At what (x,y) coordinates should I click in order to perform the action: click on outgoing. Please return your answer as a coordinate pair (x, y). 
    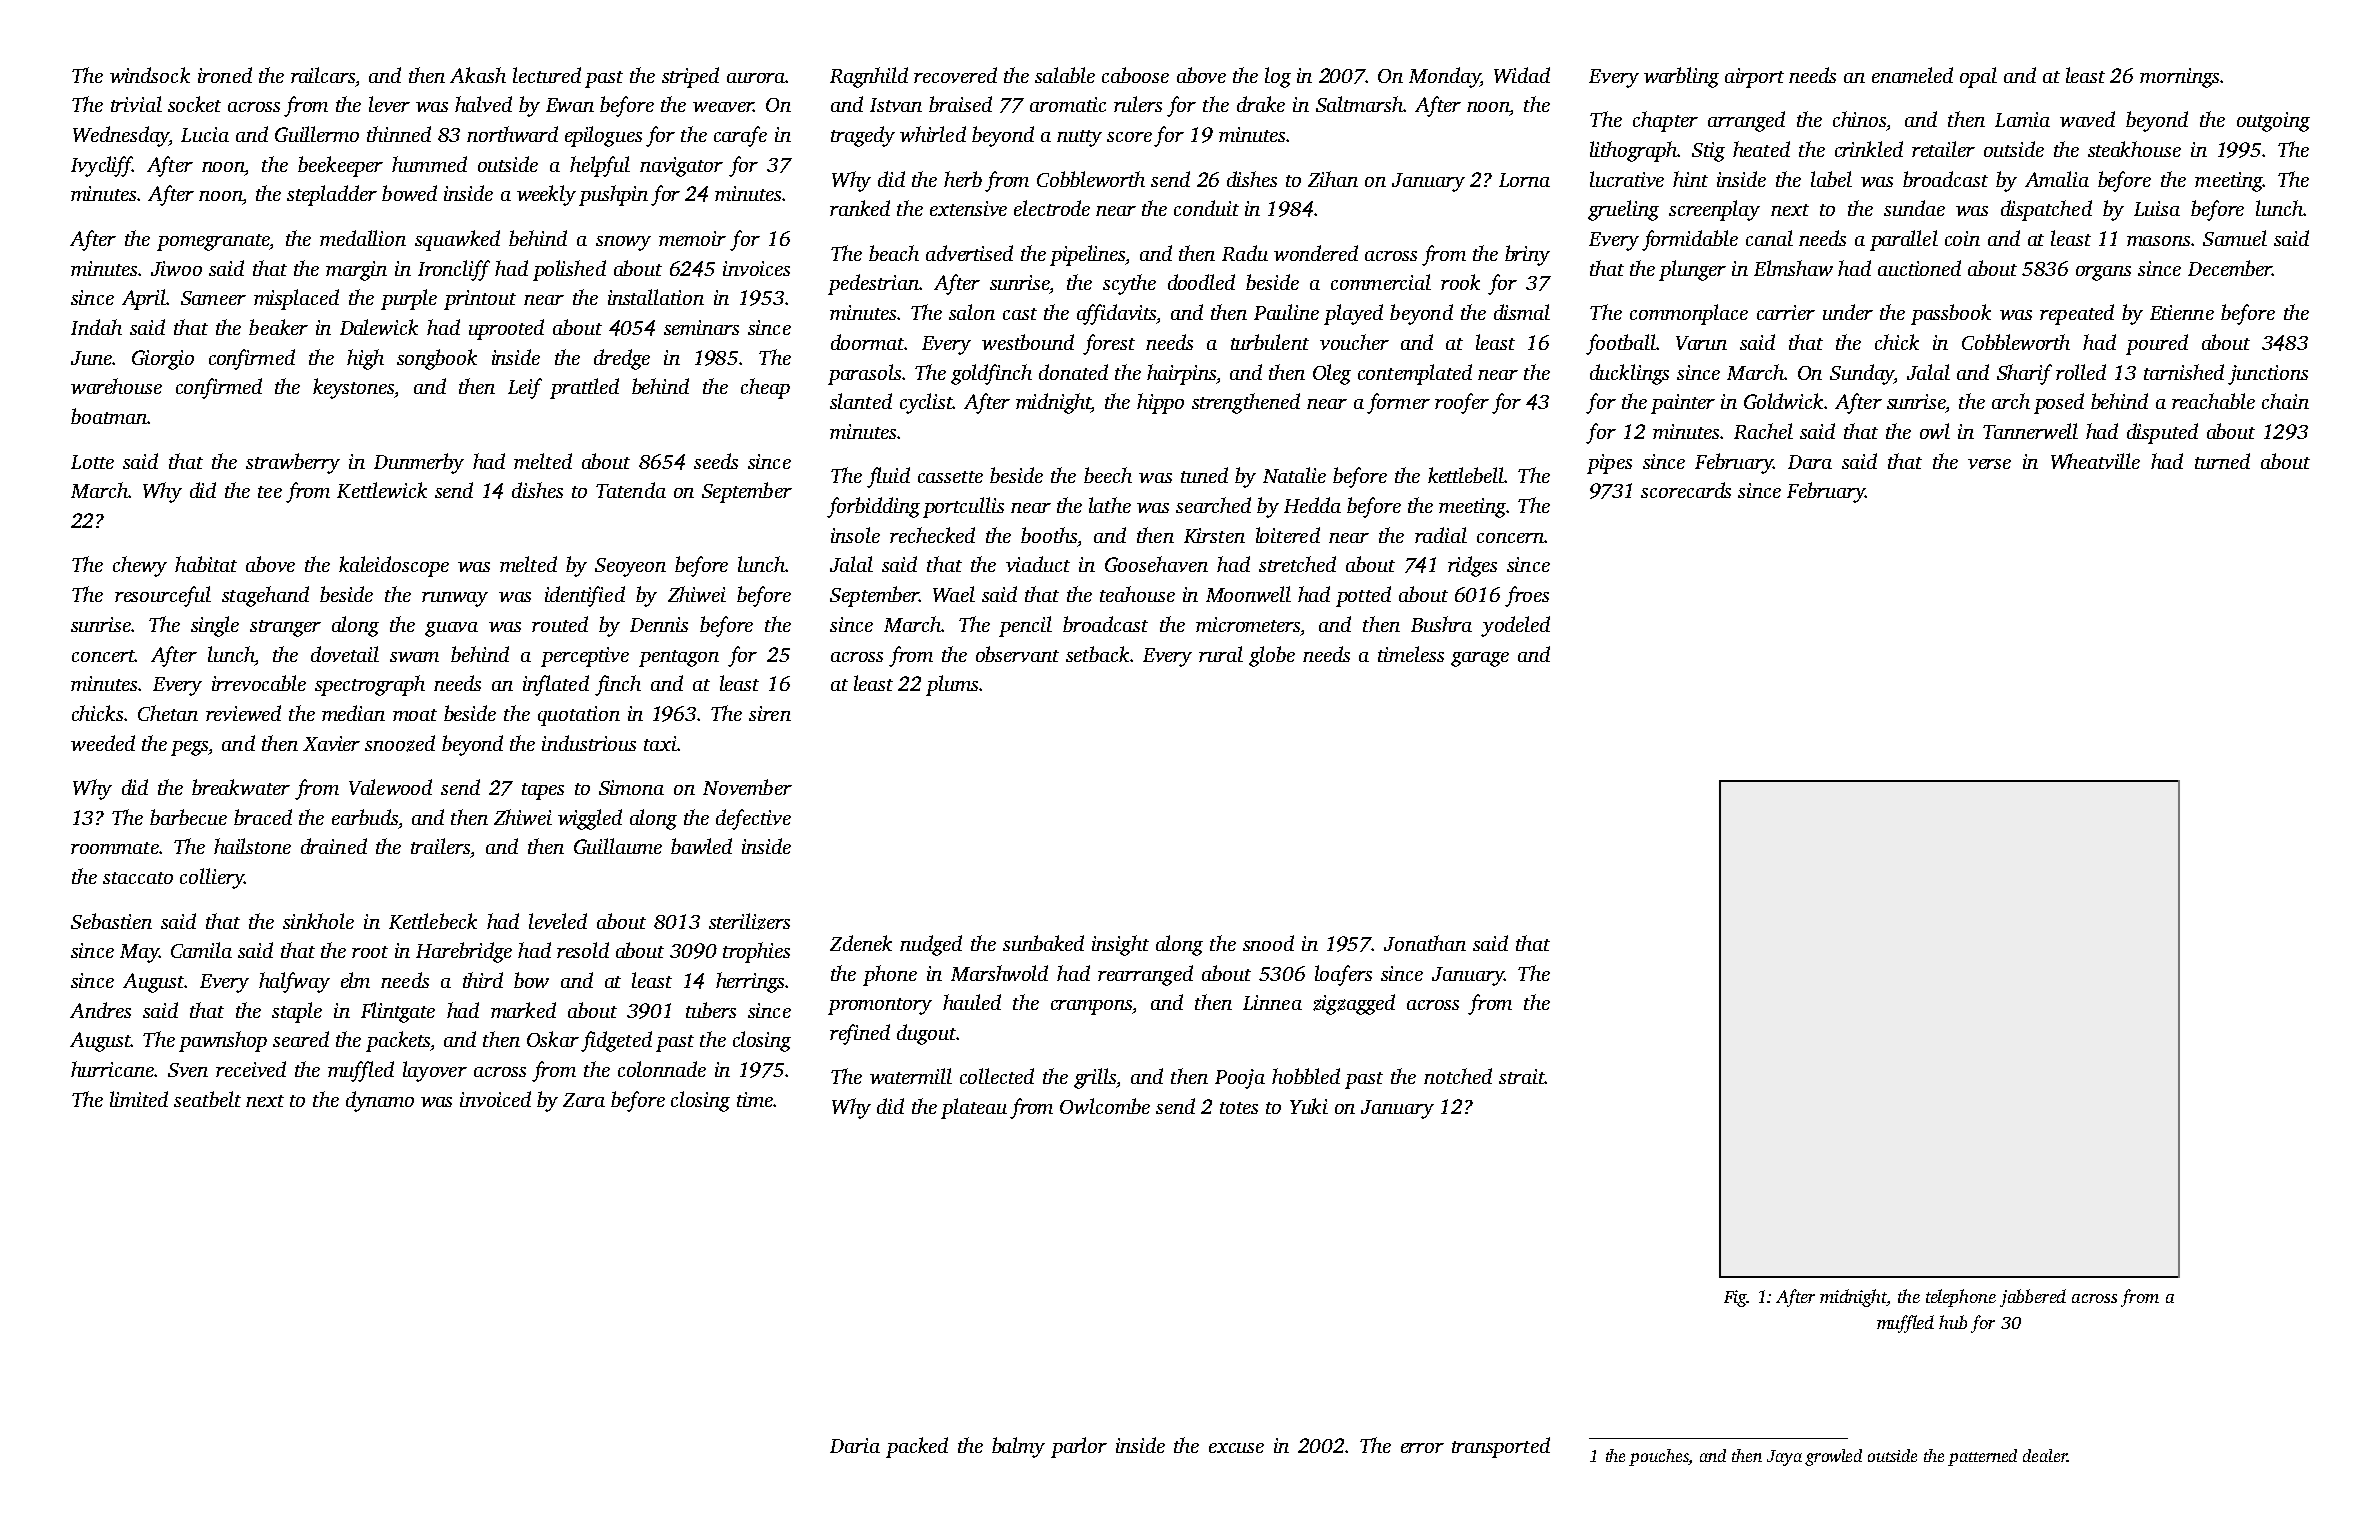
    Looking at the image, I should click on (2273, 122).
